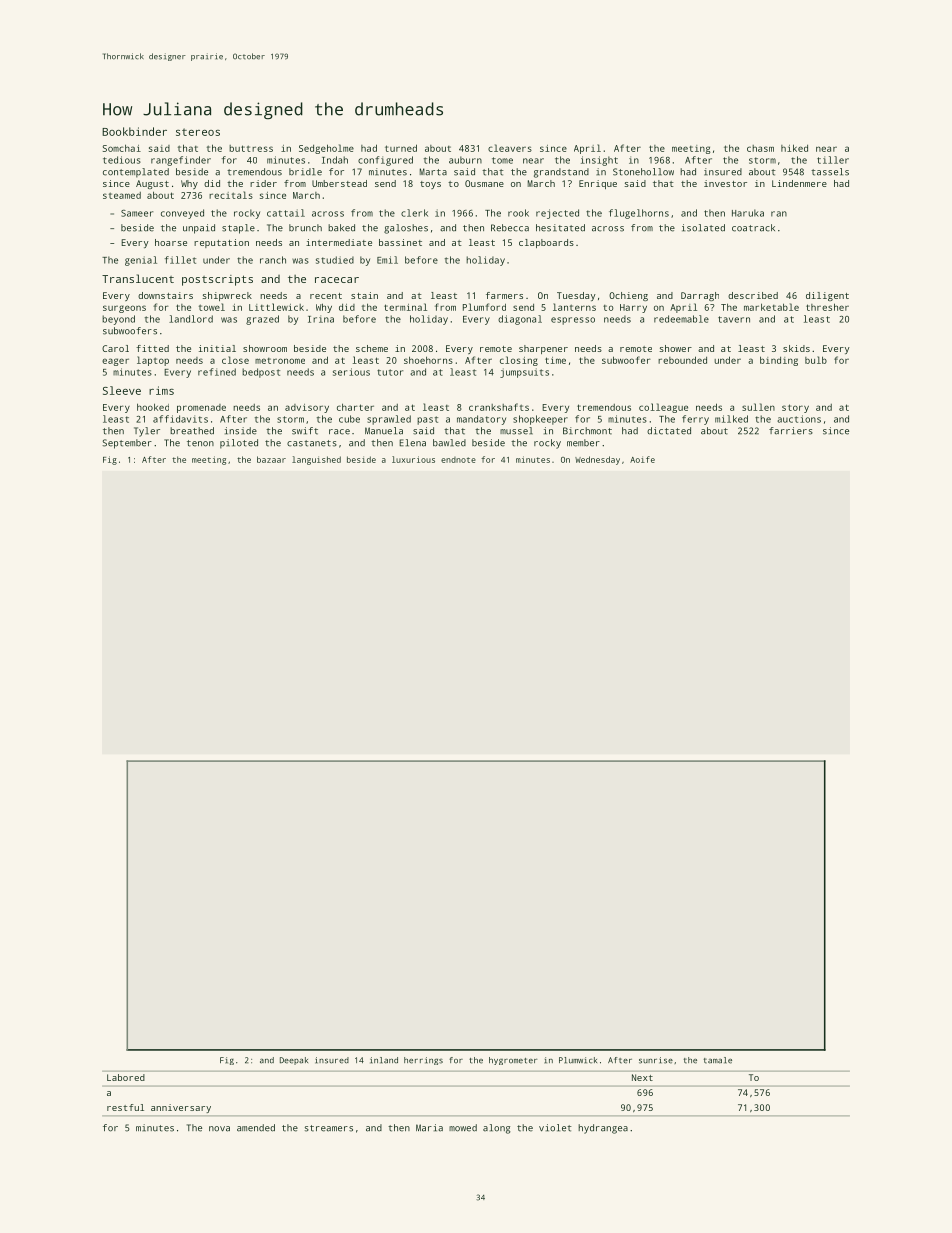  What do you see at coordinates (753, 295) in the screenshot?
I see `described` at bounding box center [753, 295].
